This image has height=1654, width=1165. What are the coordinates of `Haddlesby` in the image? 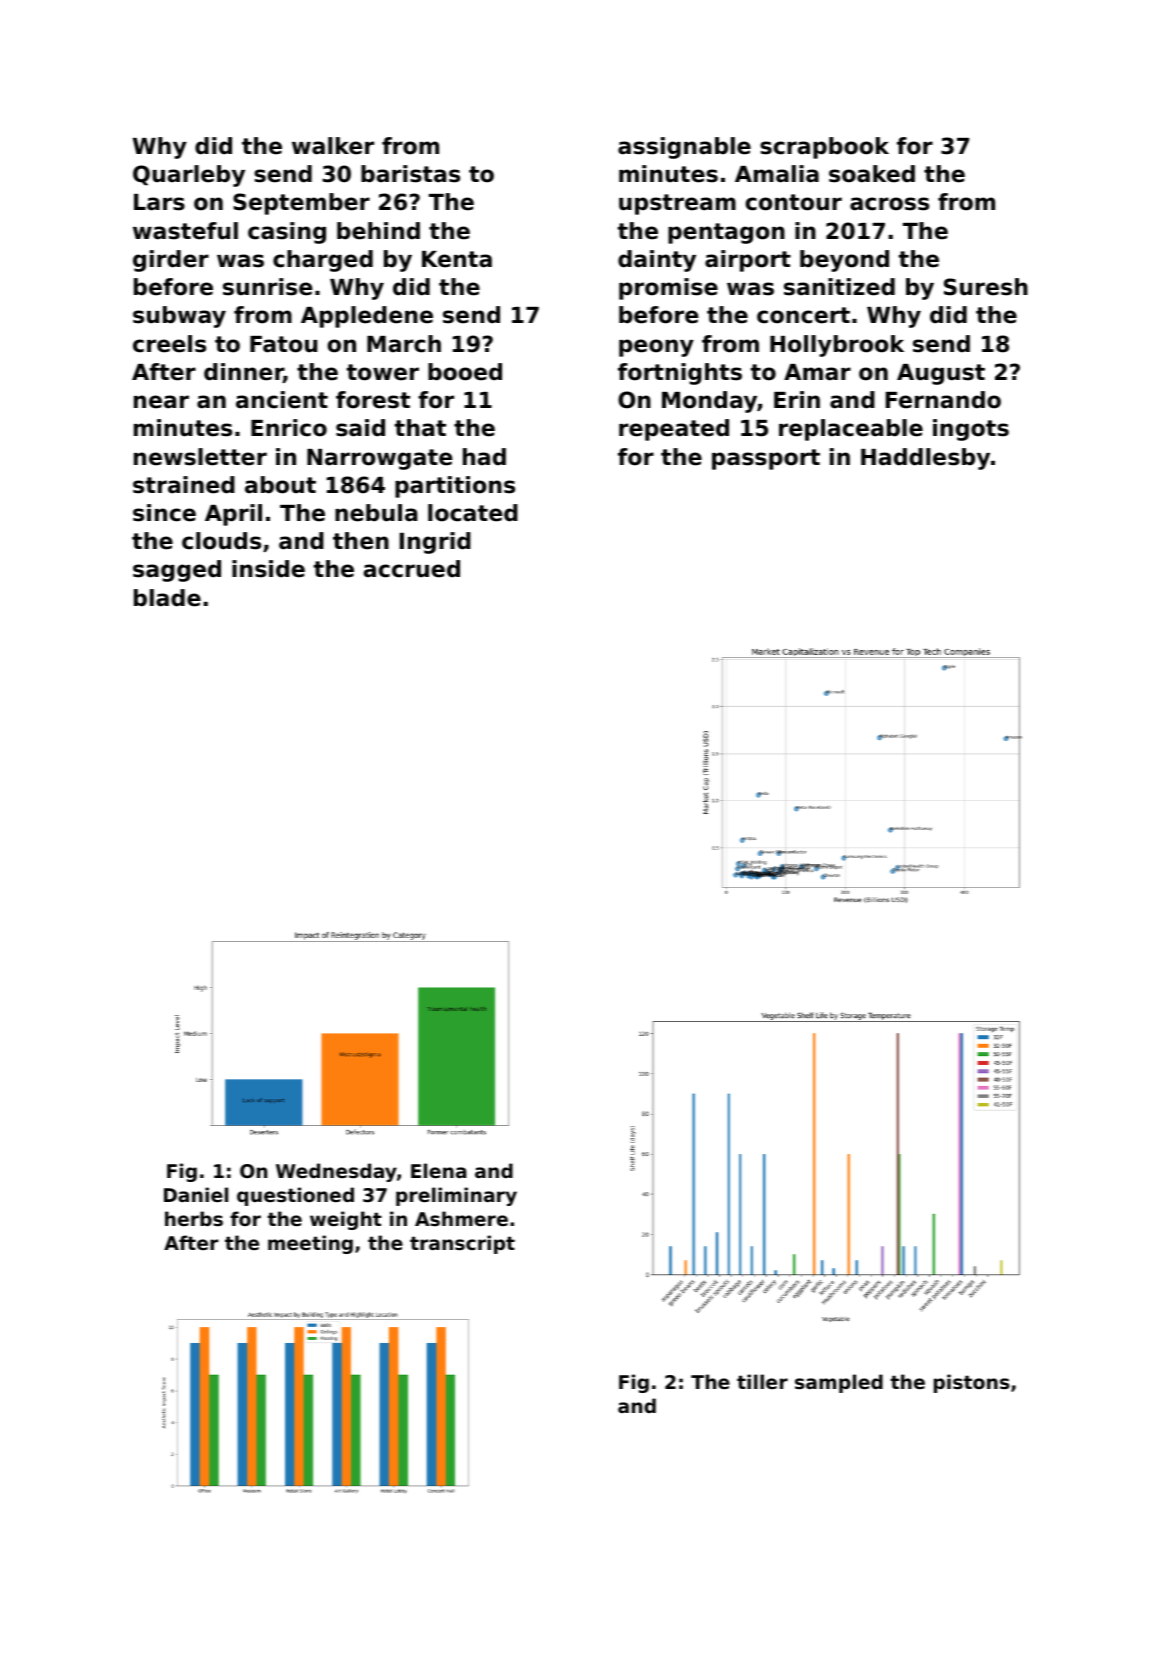 It's located at (925, 459).
